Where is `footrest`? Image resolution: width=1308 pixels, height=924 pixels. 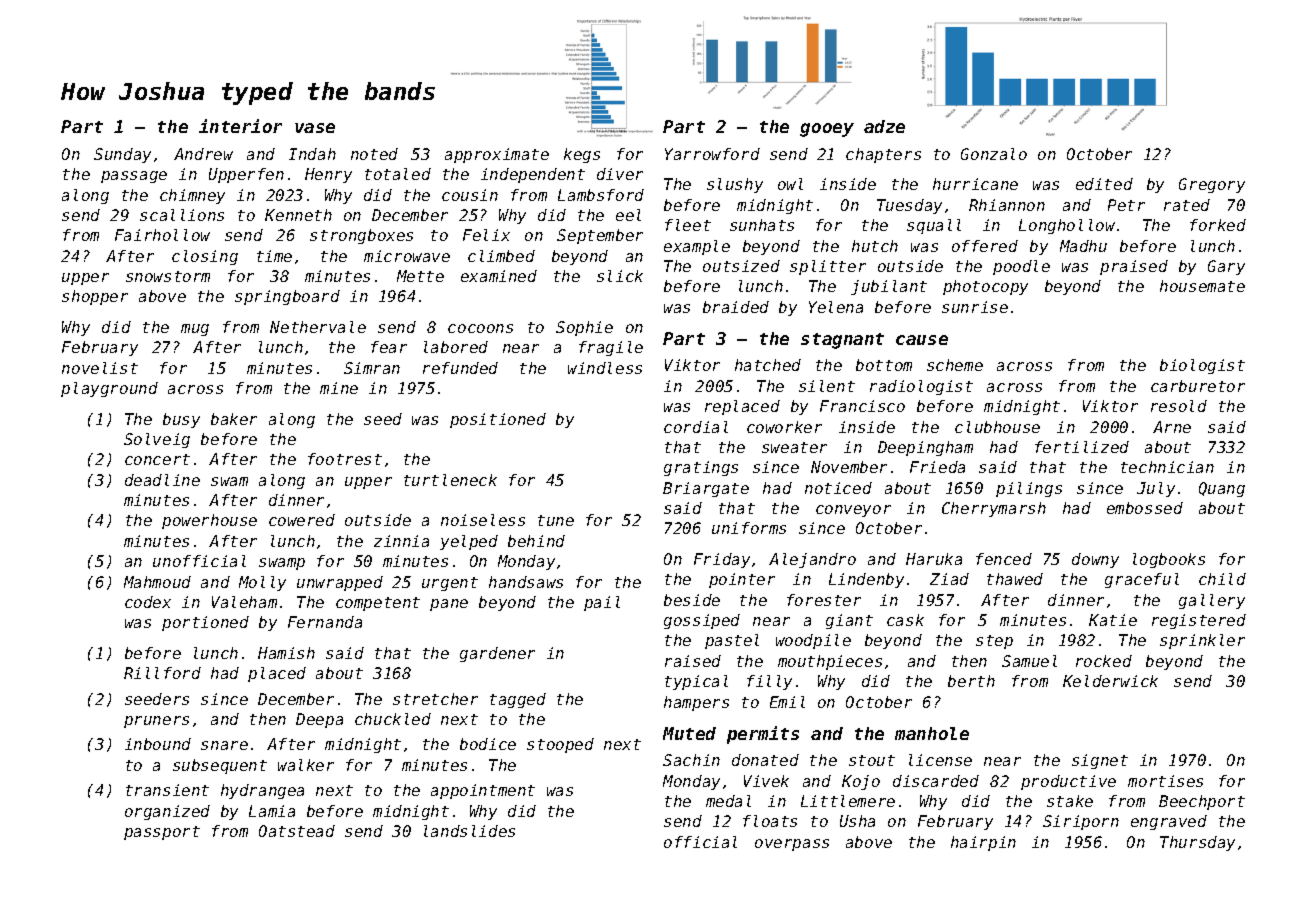 footrest is located at coordinates (345, 459).
